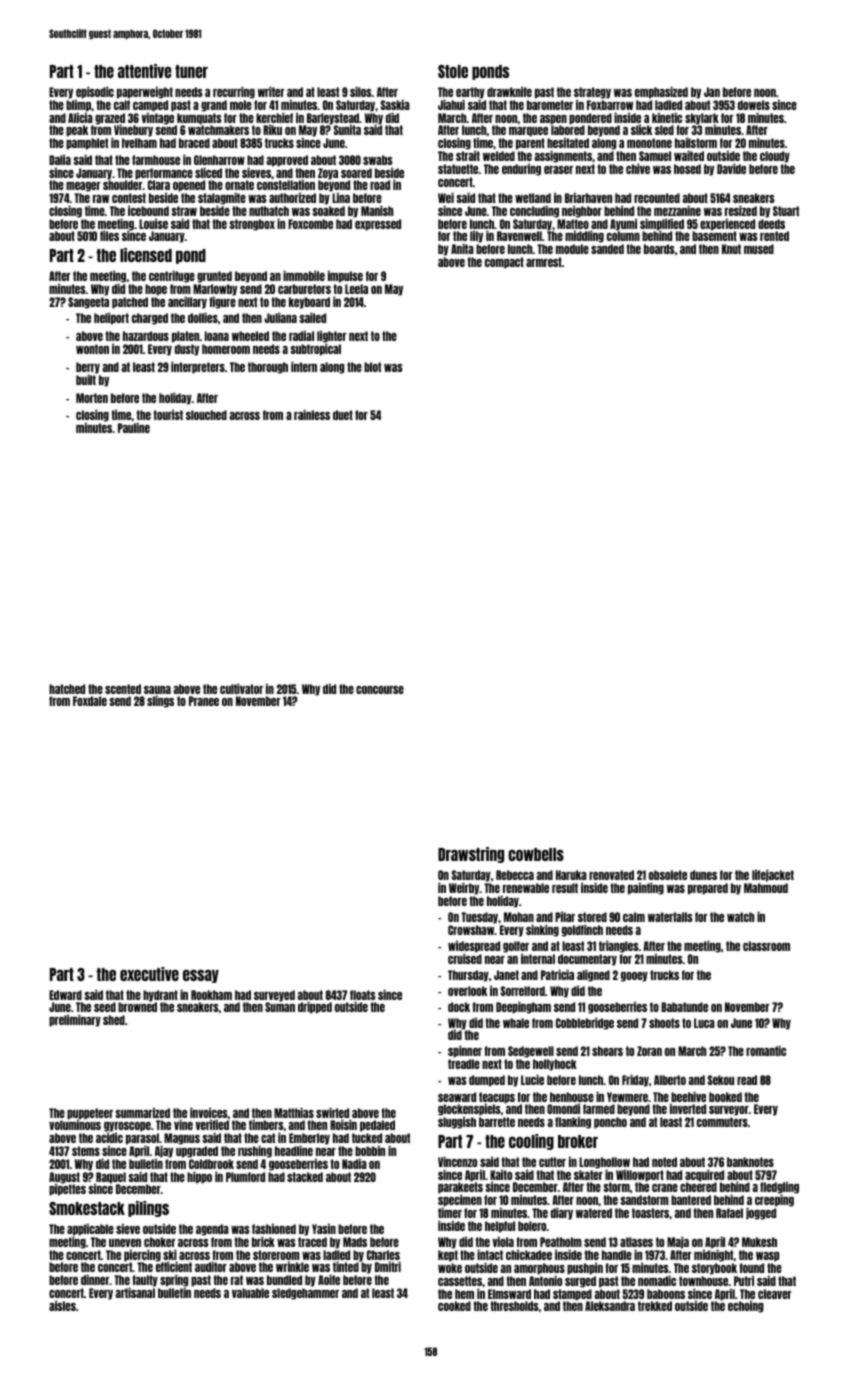  Describe the element at coordinates (380, 690) in the screenshot. I see `concourse` at that location.
